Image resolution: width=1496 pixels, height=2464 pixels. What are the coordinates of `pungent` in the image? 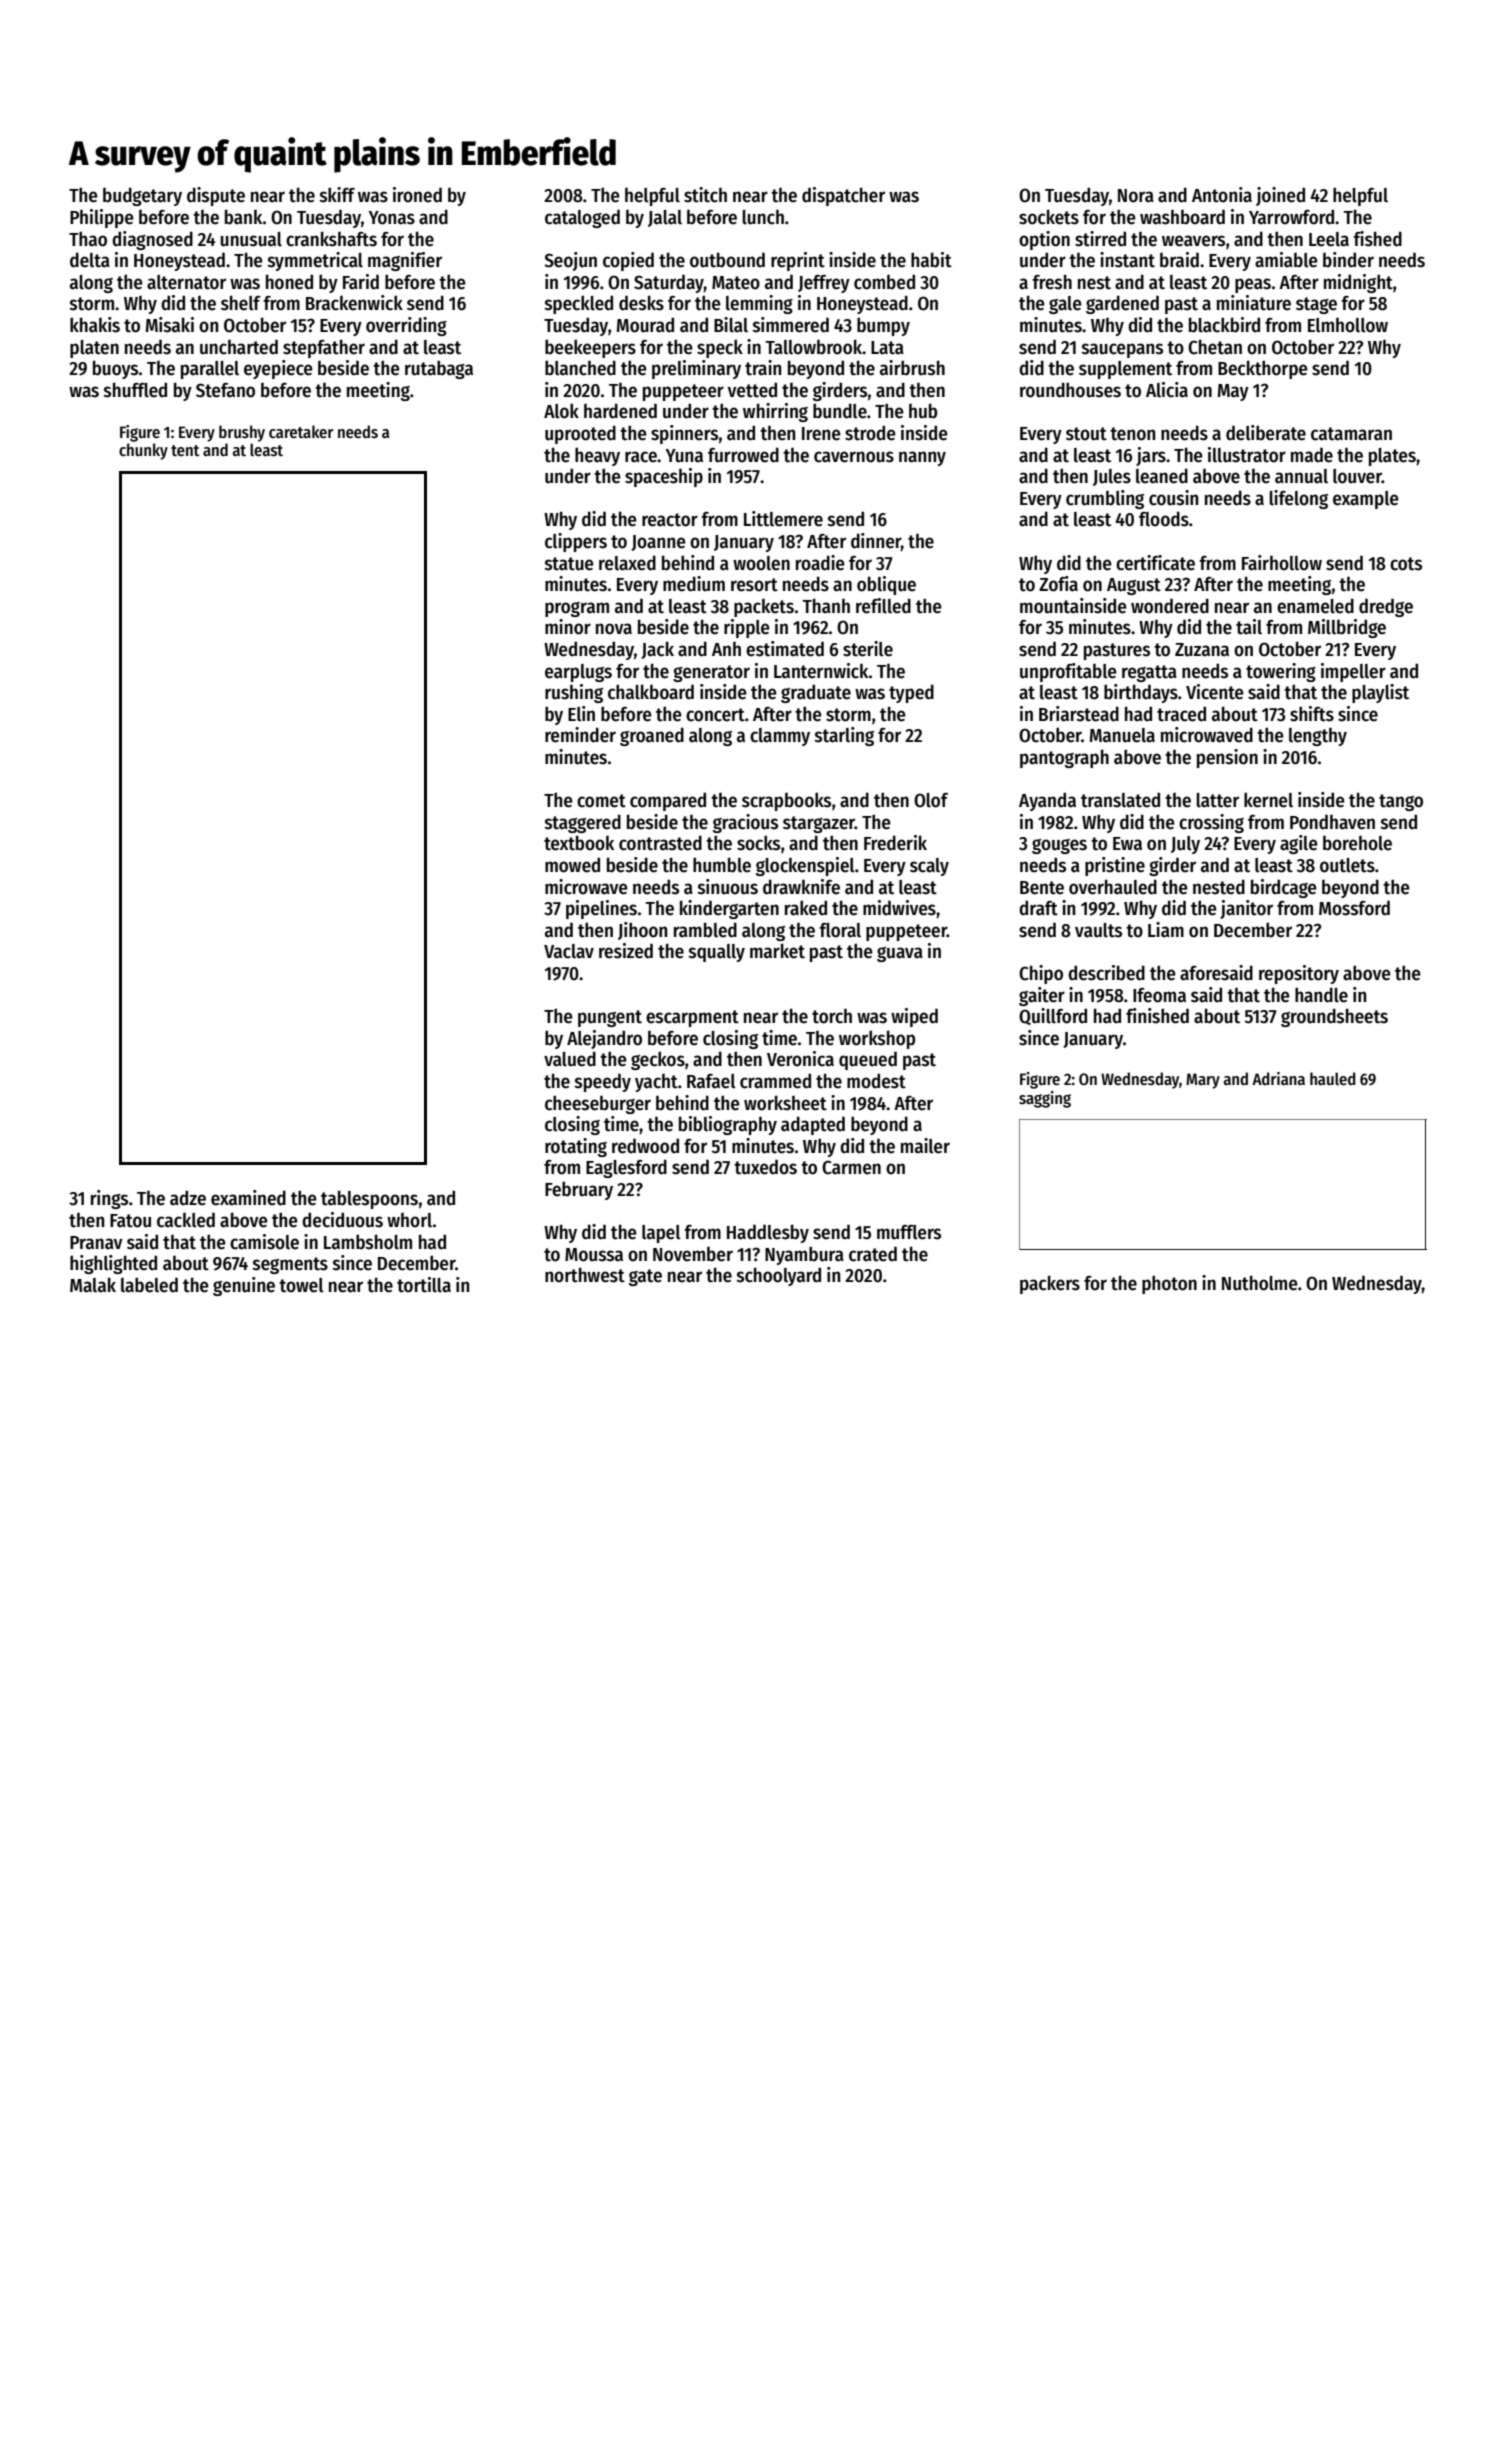 It's located at (610, 1018).
